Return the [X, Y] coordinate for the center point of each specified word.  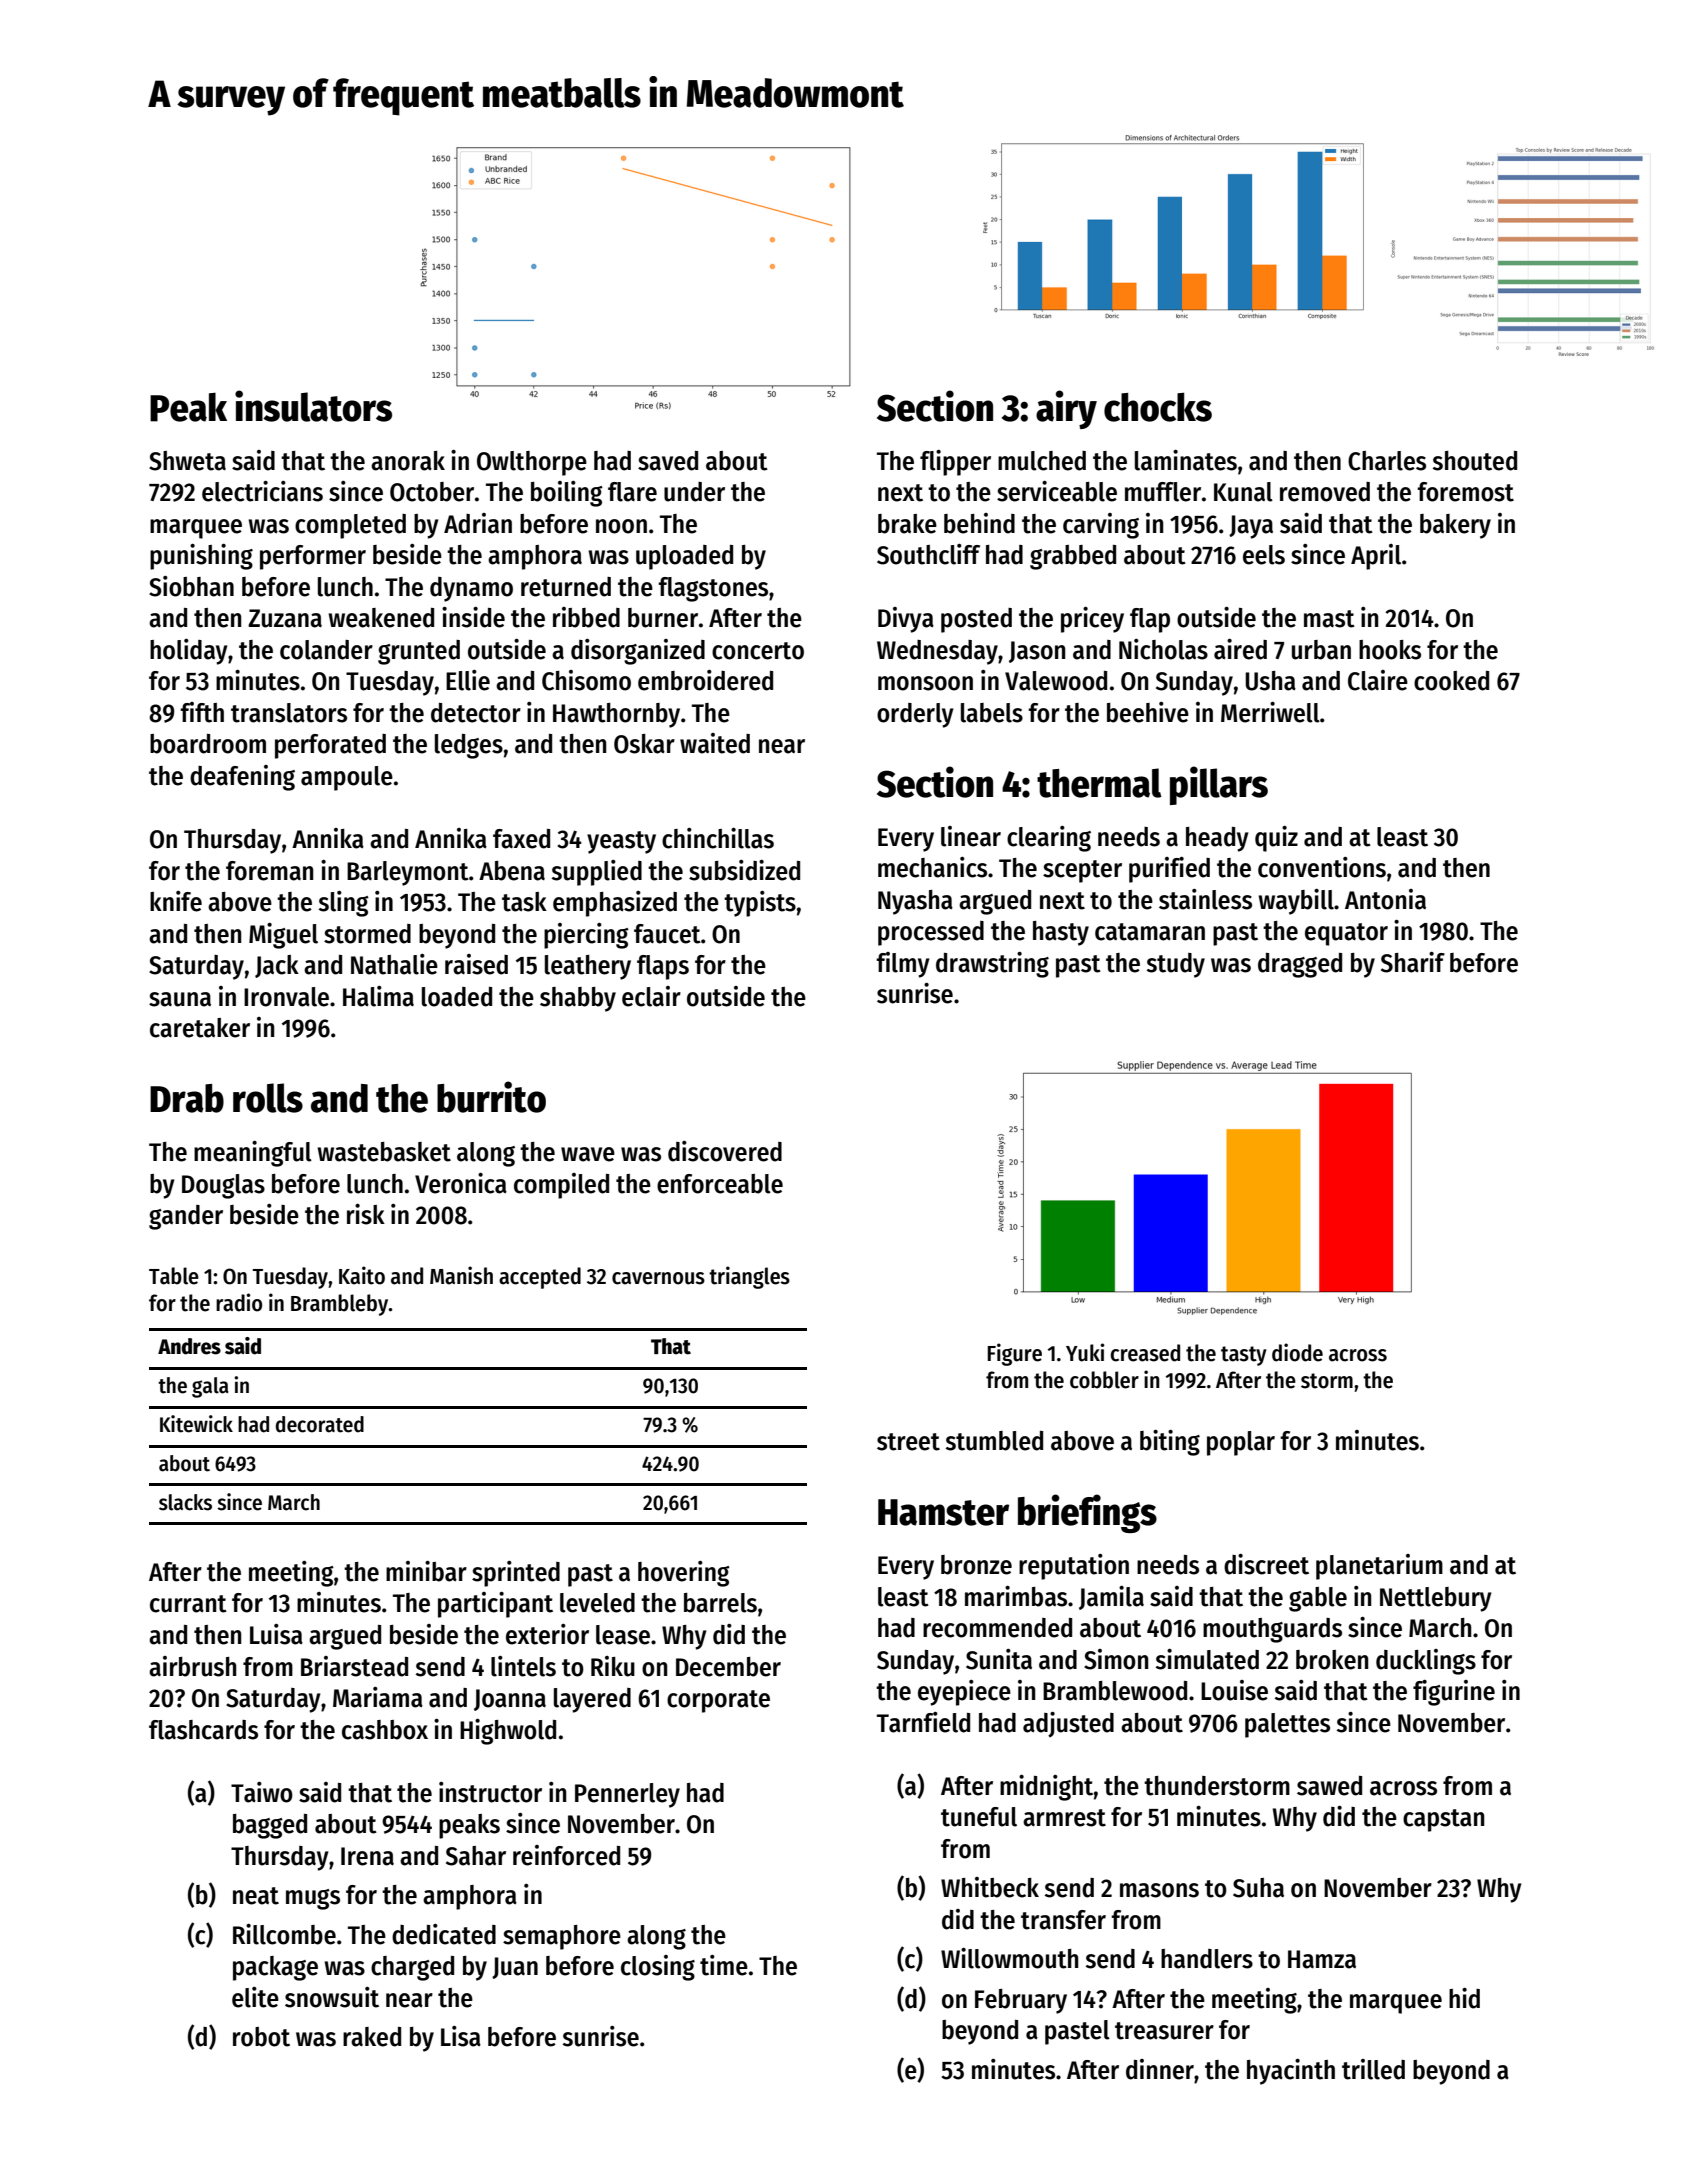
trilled [1373, 2069]
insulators [313, 406]
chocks [1158, 407]
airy [1066, 409]
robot [261, 2037]
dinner [1160, 2069]
